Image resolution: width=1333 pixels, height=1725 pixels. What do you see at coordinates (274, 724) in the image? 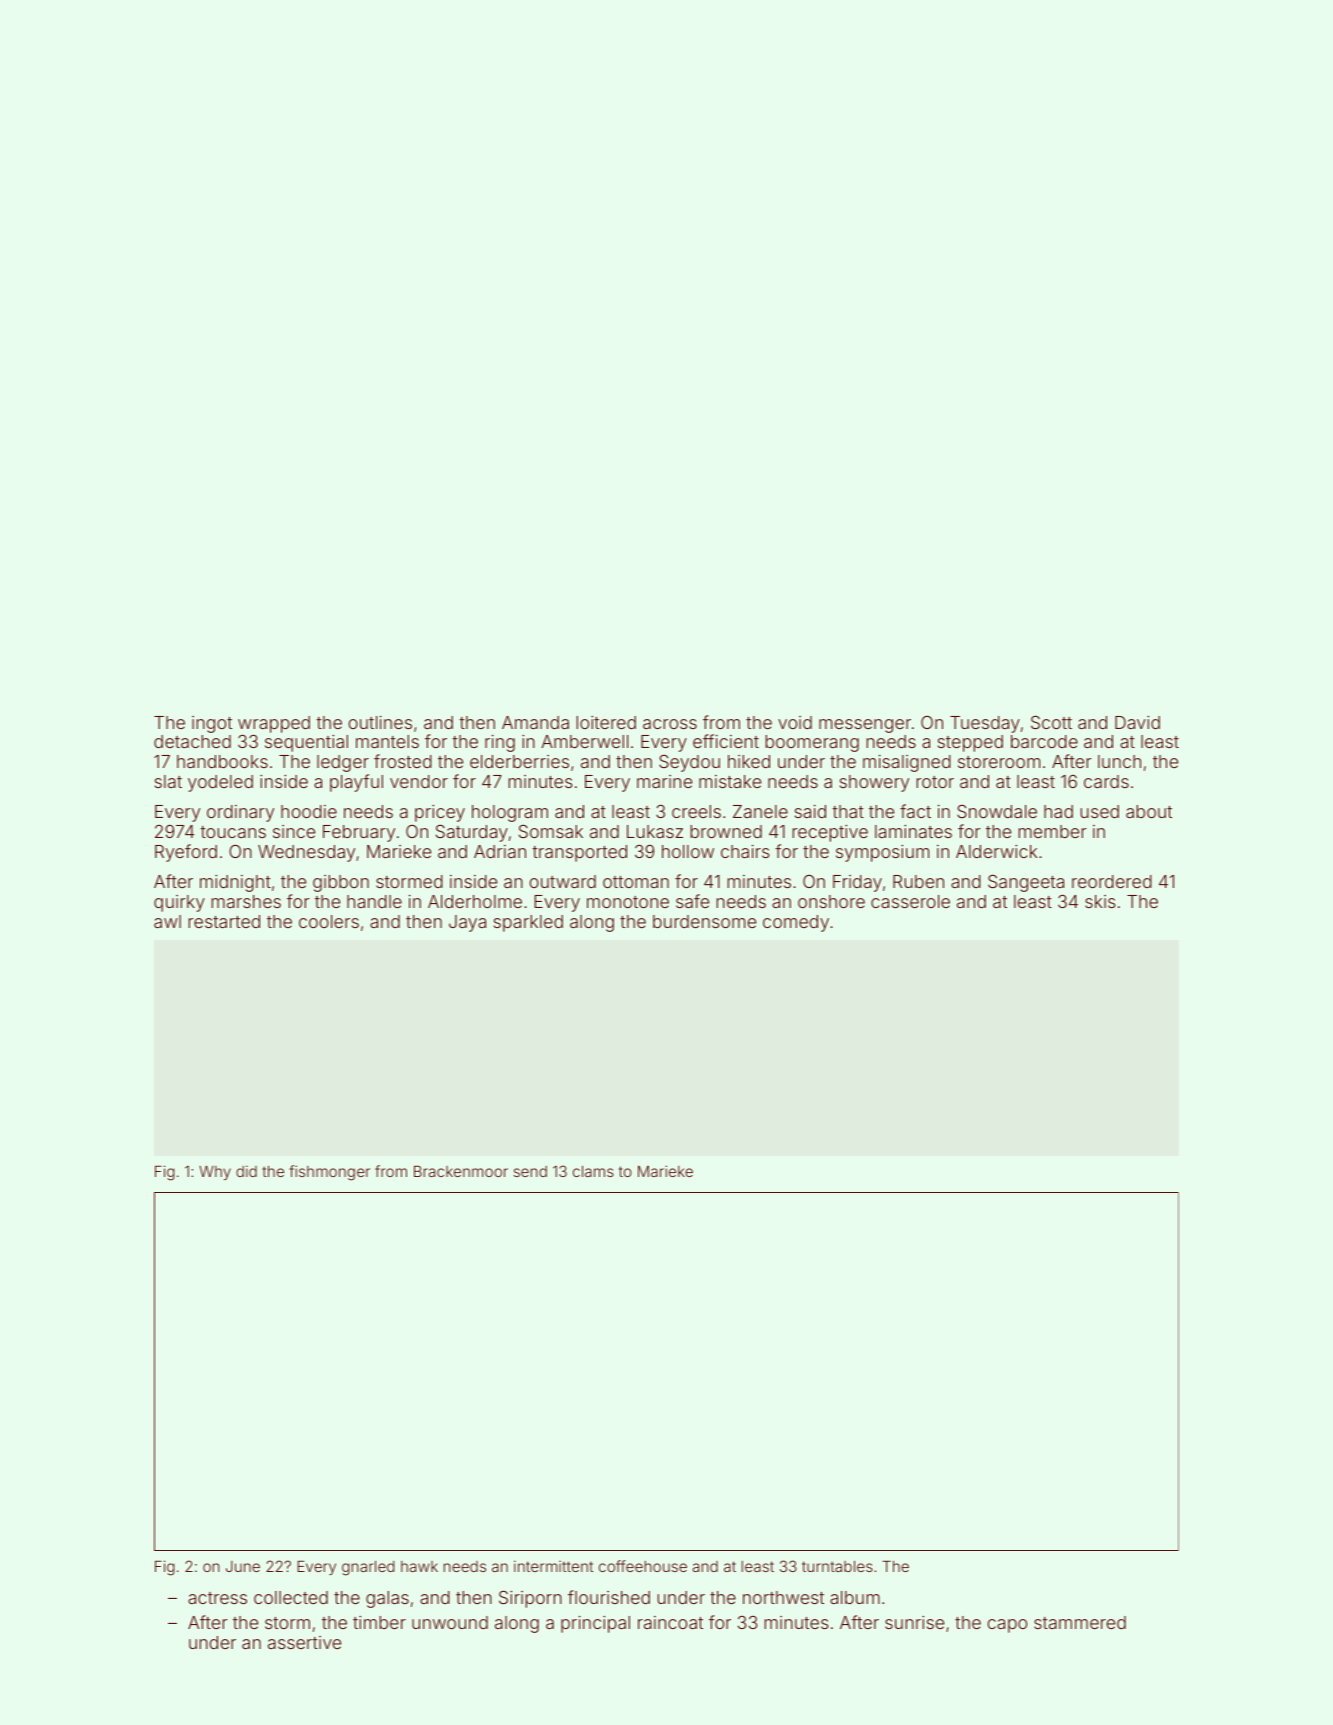
I see `wrapped` at bounding box center [274, 724].
